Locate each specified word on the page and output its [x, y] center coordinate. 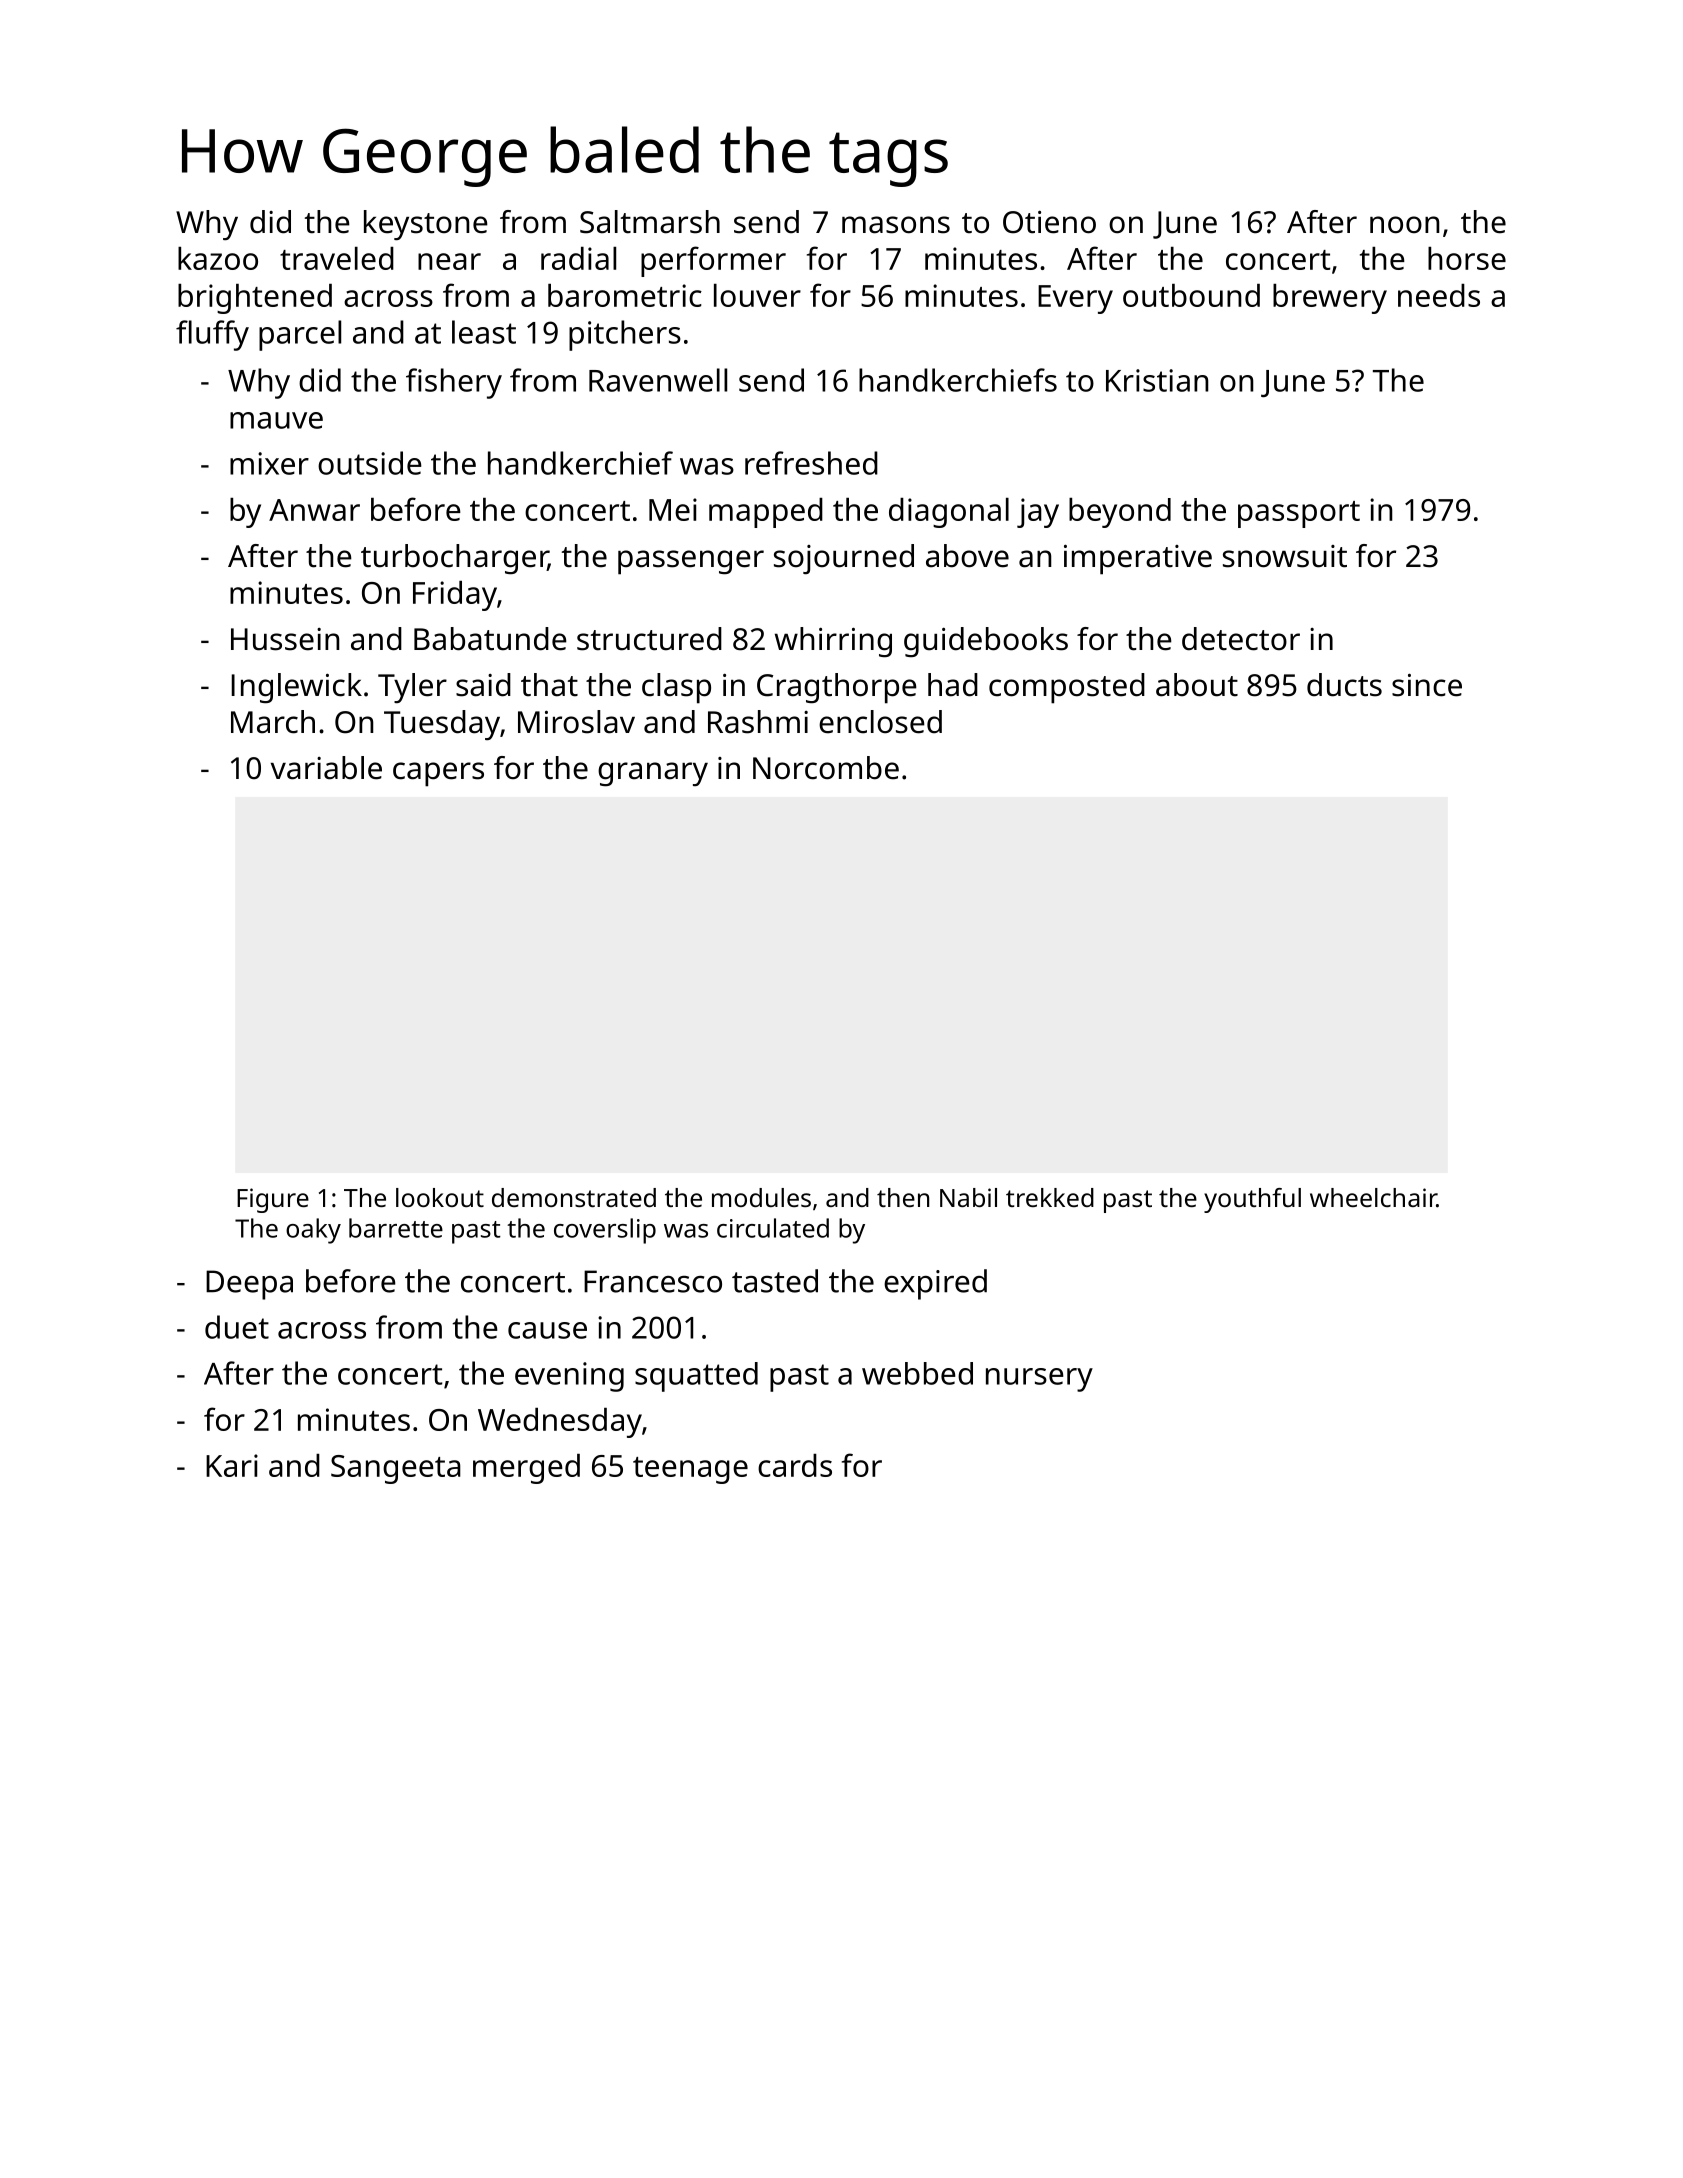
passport [1299, 514]
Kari [232, 1465]
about [1197, 685]
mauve [276, 420]
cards [795, 1465]
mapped [766, 513]
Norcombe [826, 768]
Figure [273, 1200]
